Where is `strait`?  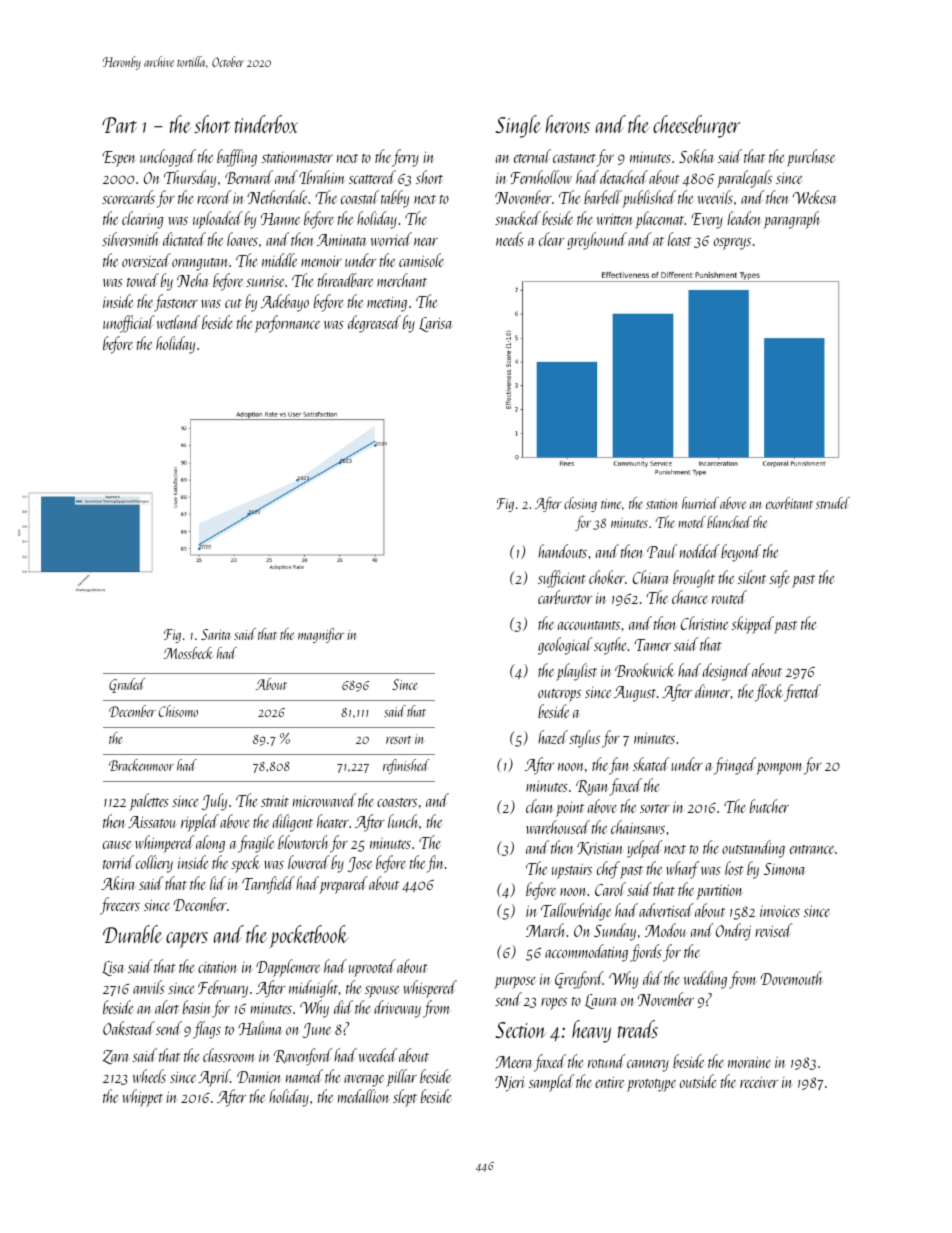
strait is located at coordinates (275, 801).
